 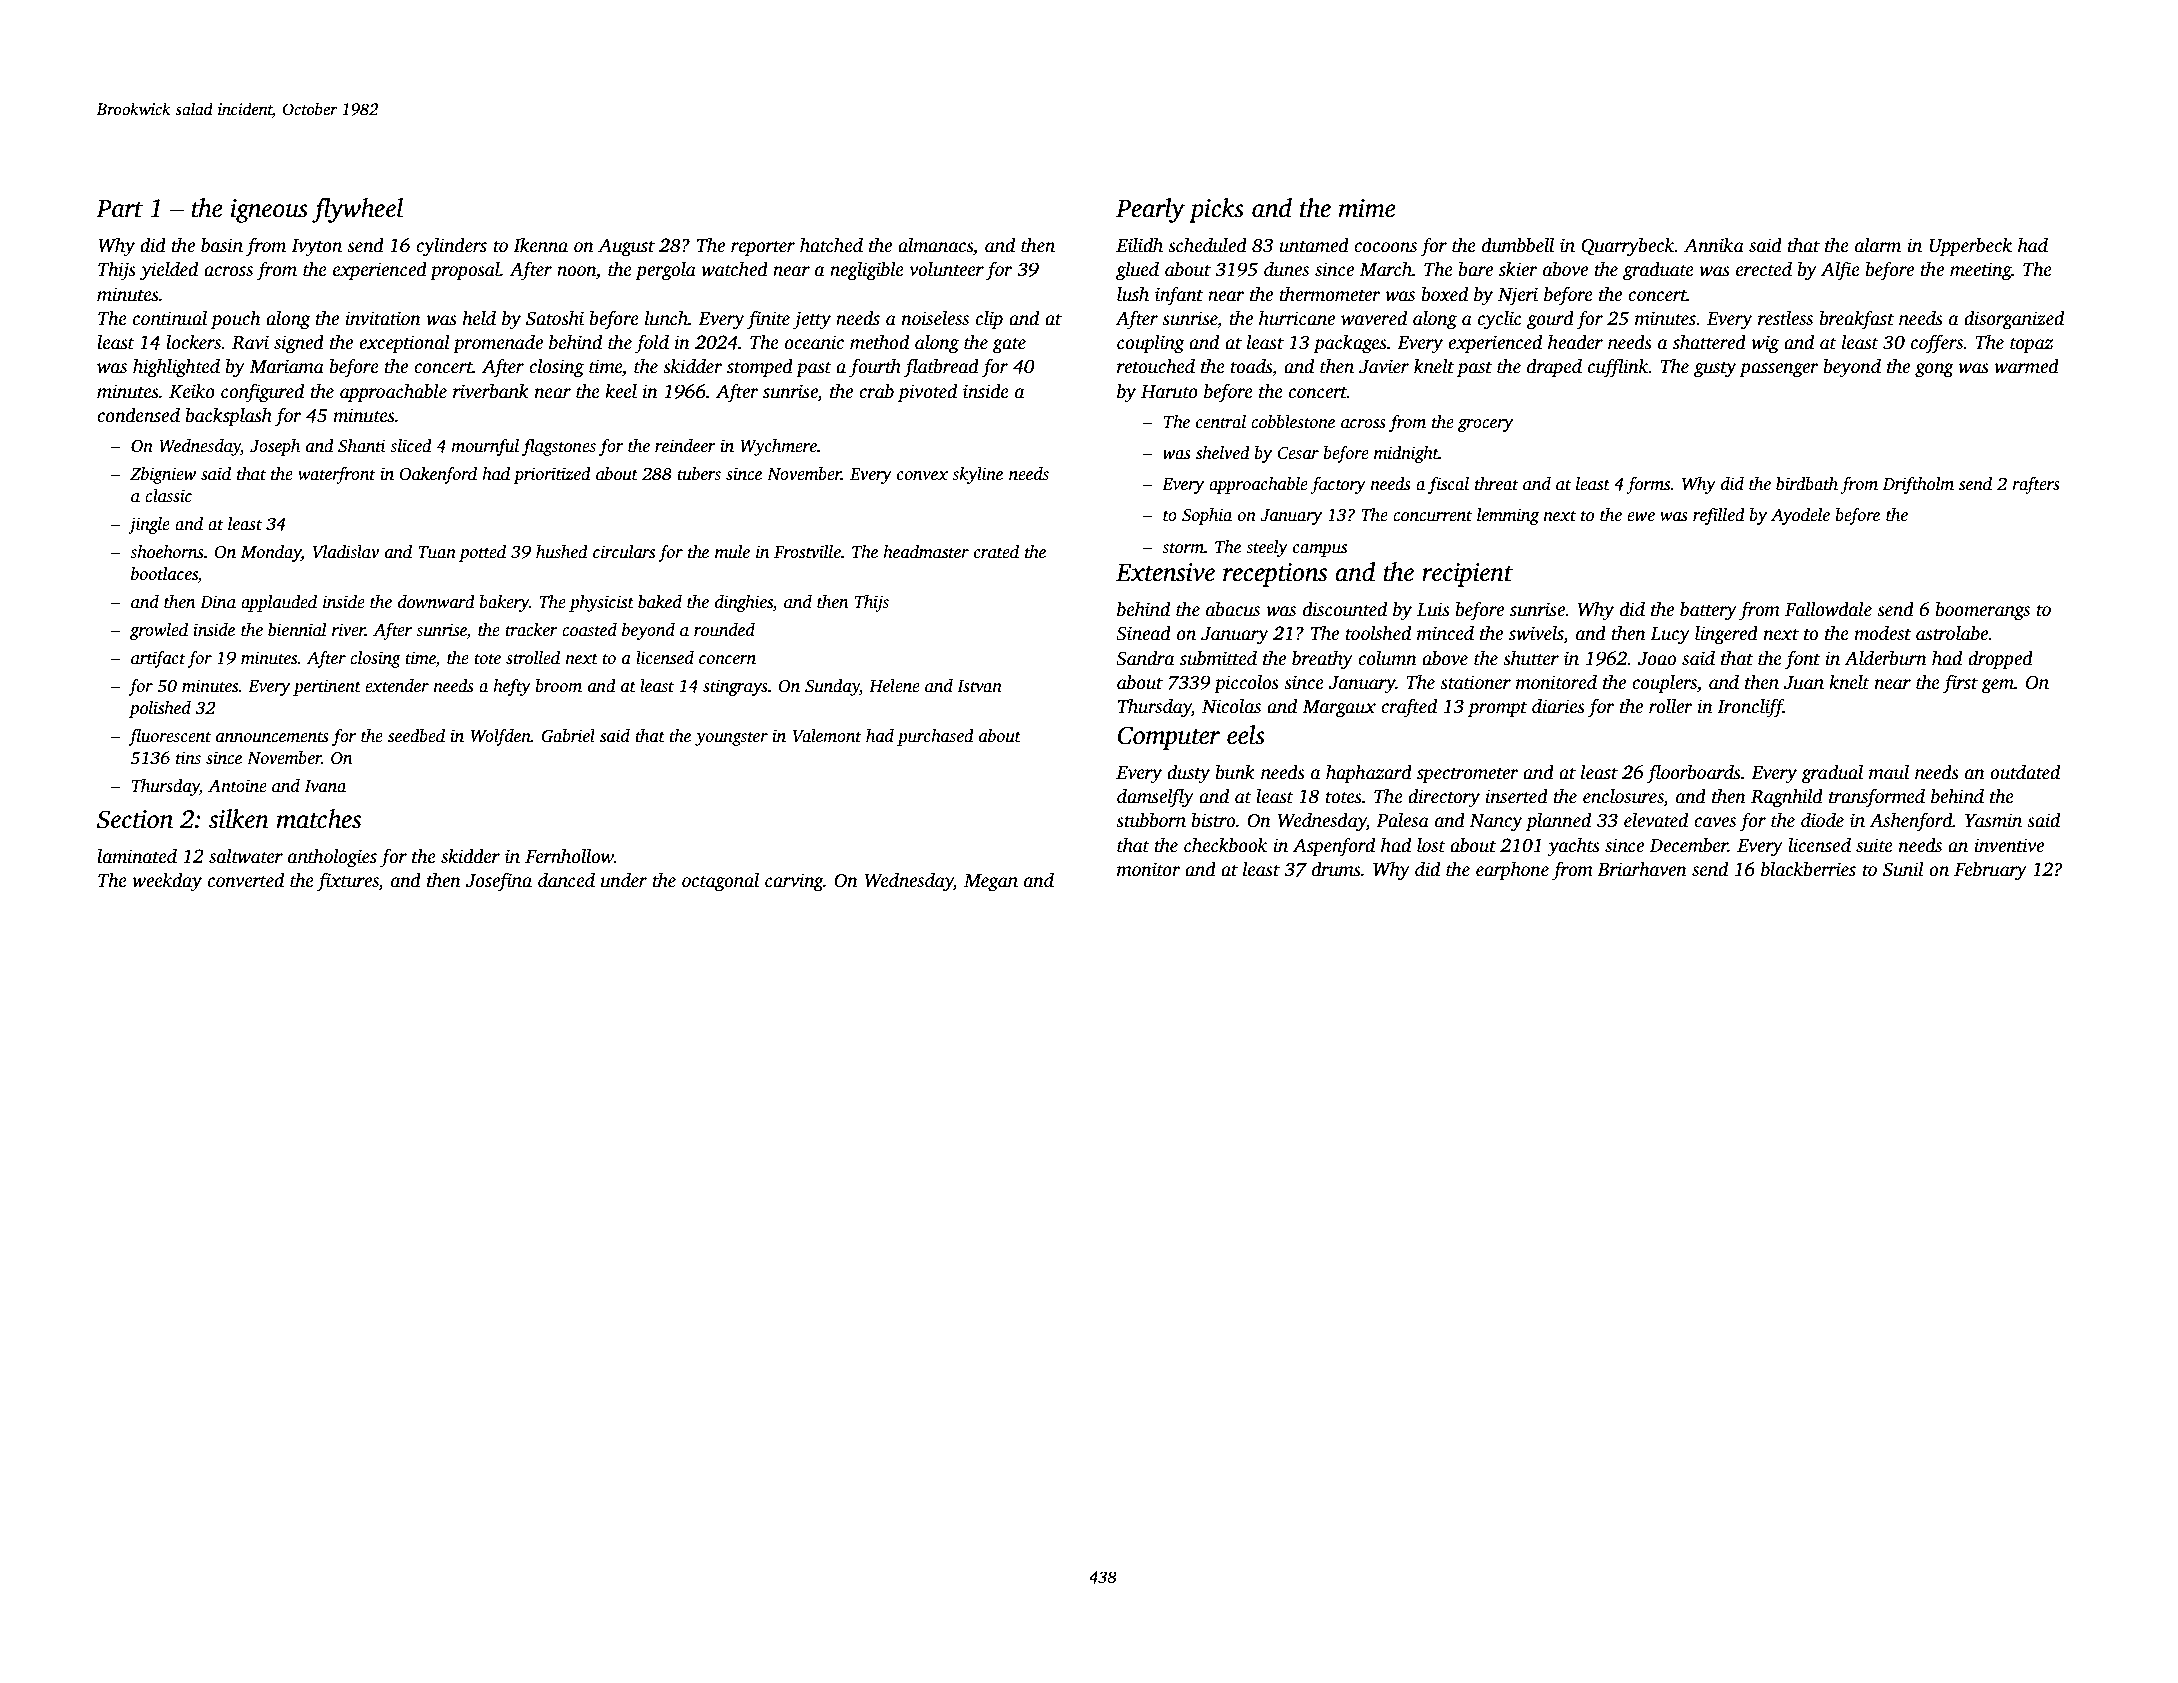 What do you see at coordinates (319, 819) in the screenshot?
I see `matches` at bounding box center [319, 819].
